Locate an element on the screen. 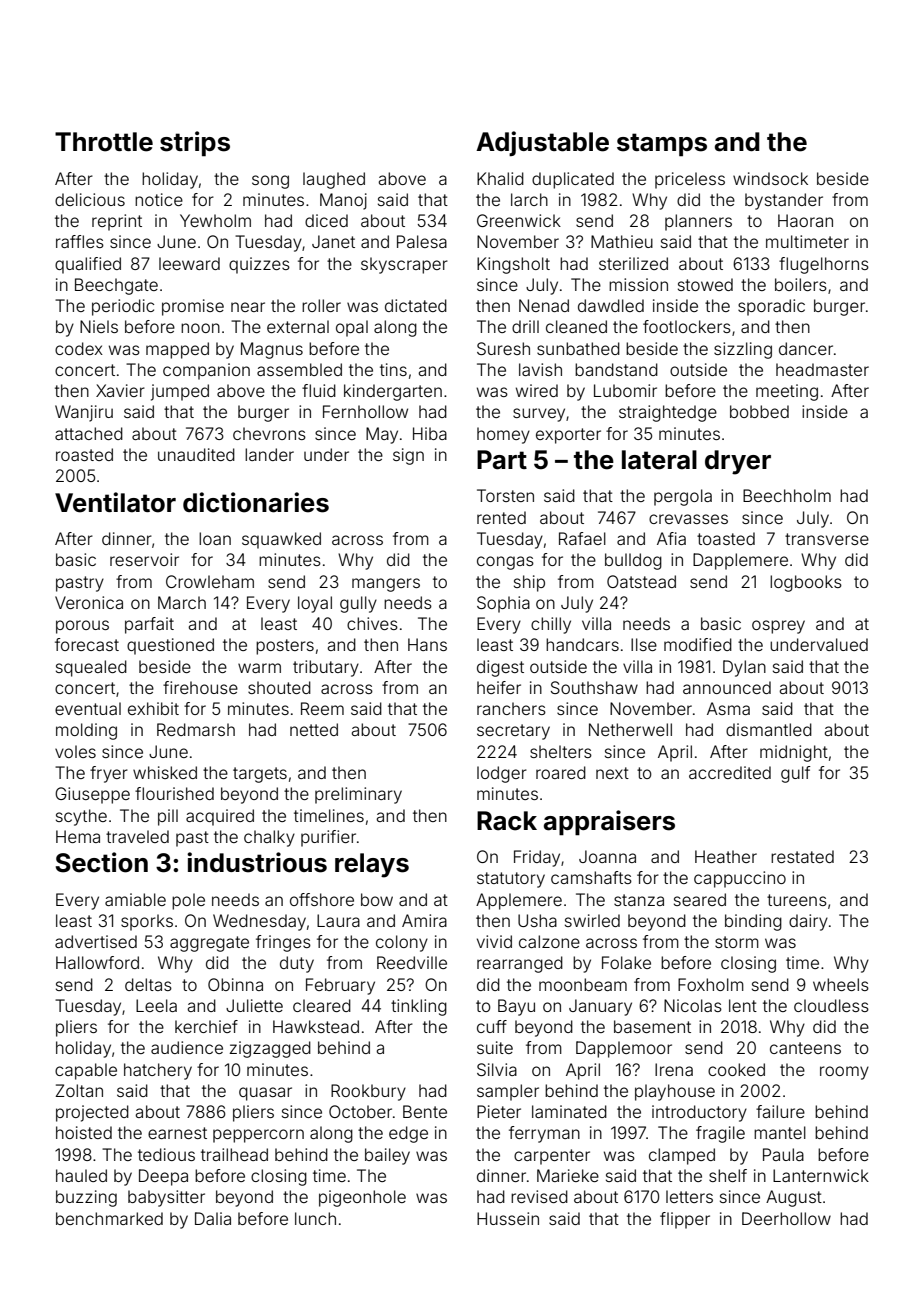 This screenshot has height=1314, width=924. Adjustable is located at coordinates (542, 143).
